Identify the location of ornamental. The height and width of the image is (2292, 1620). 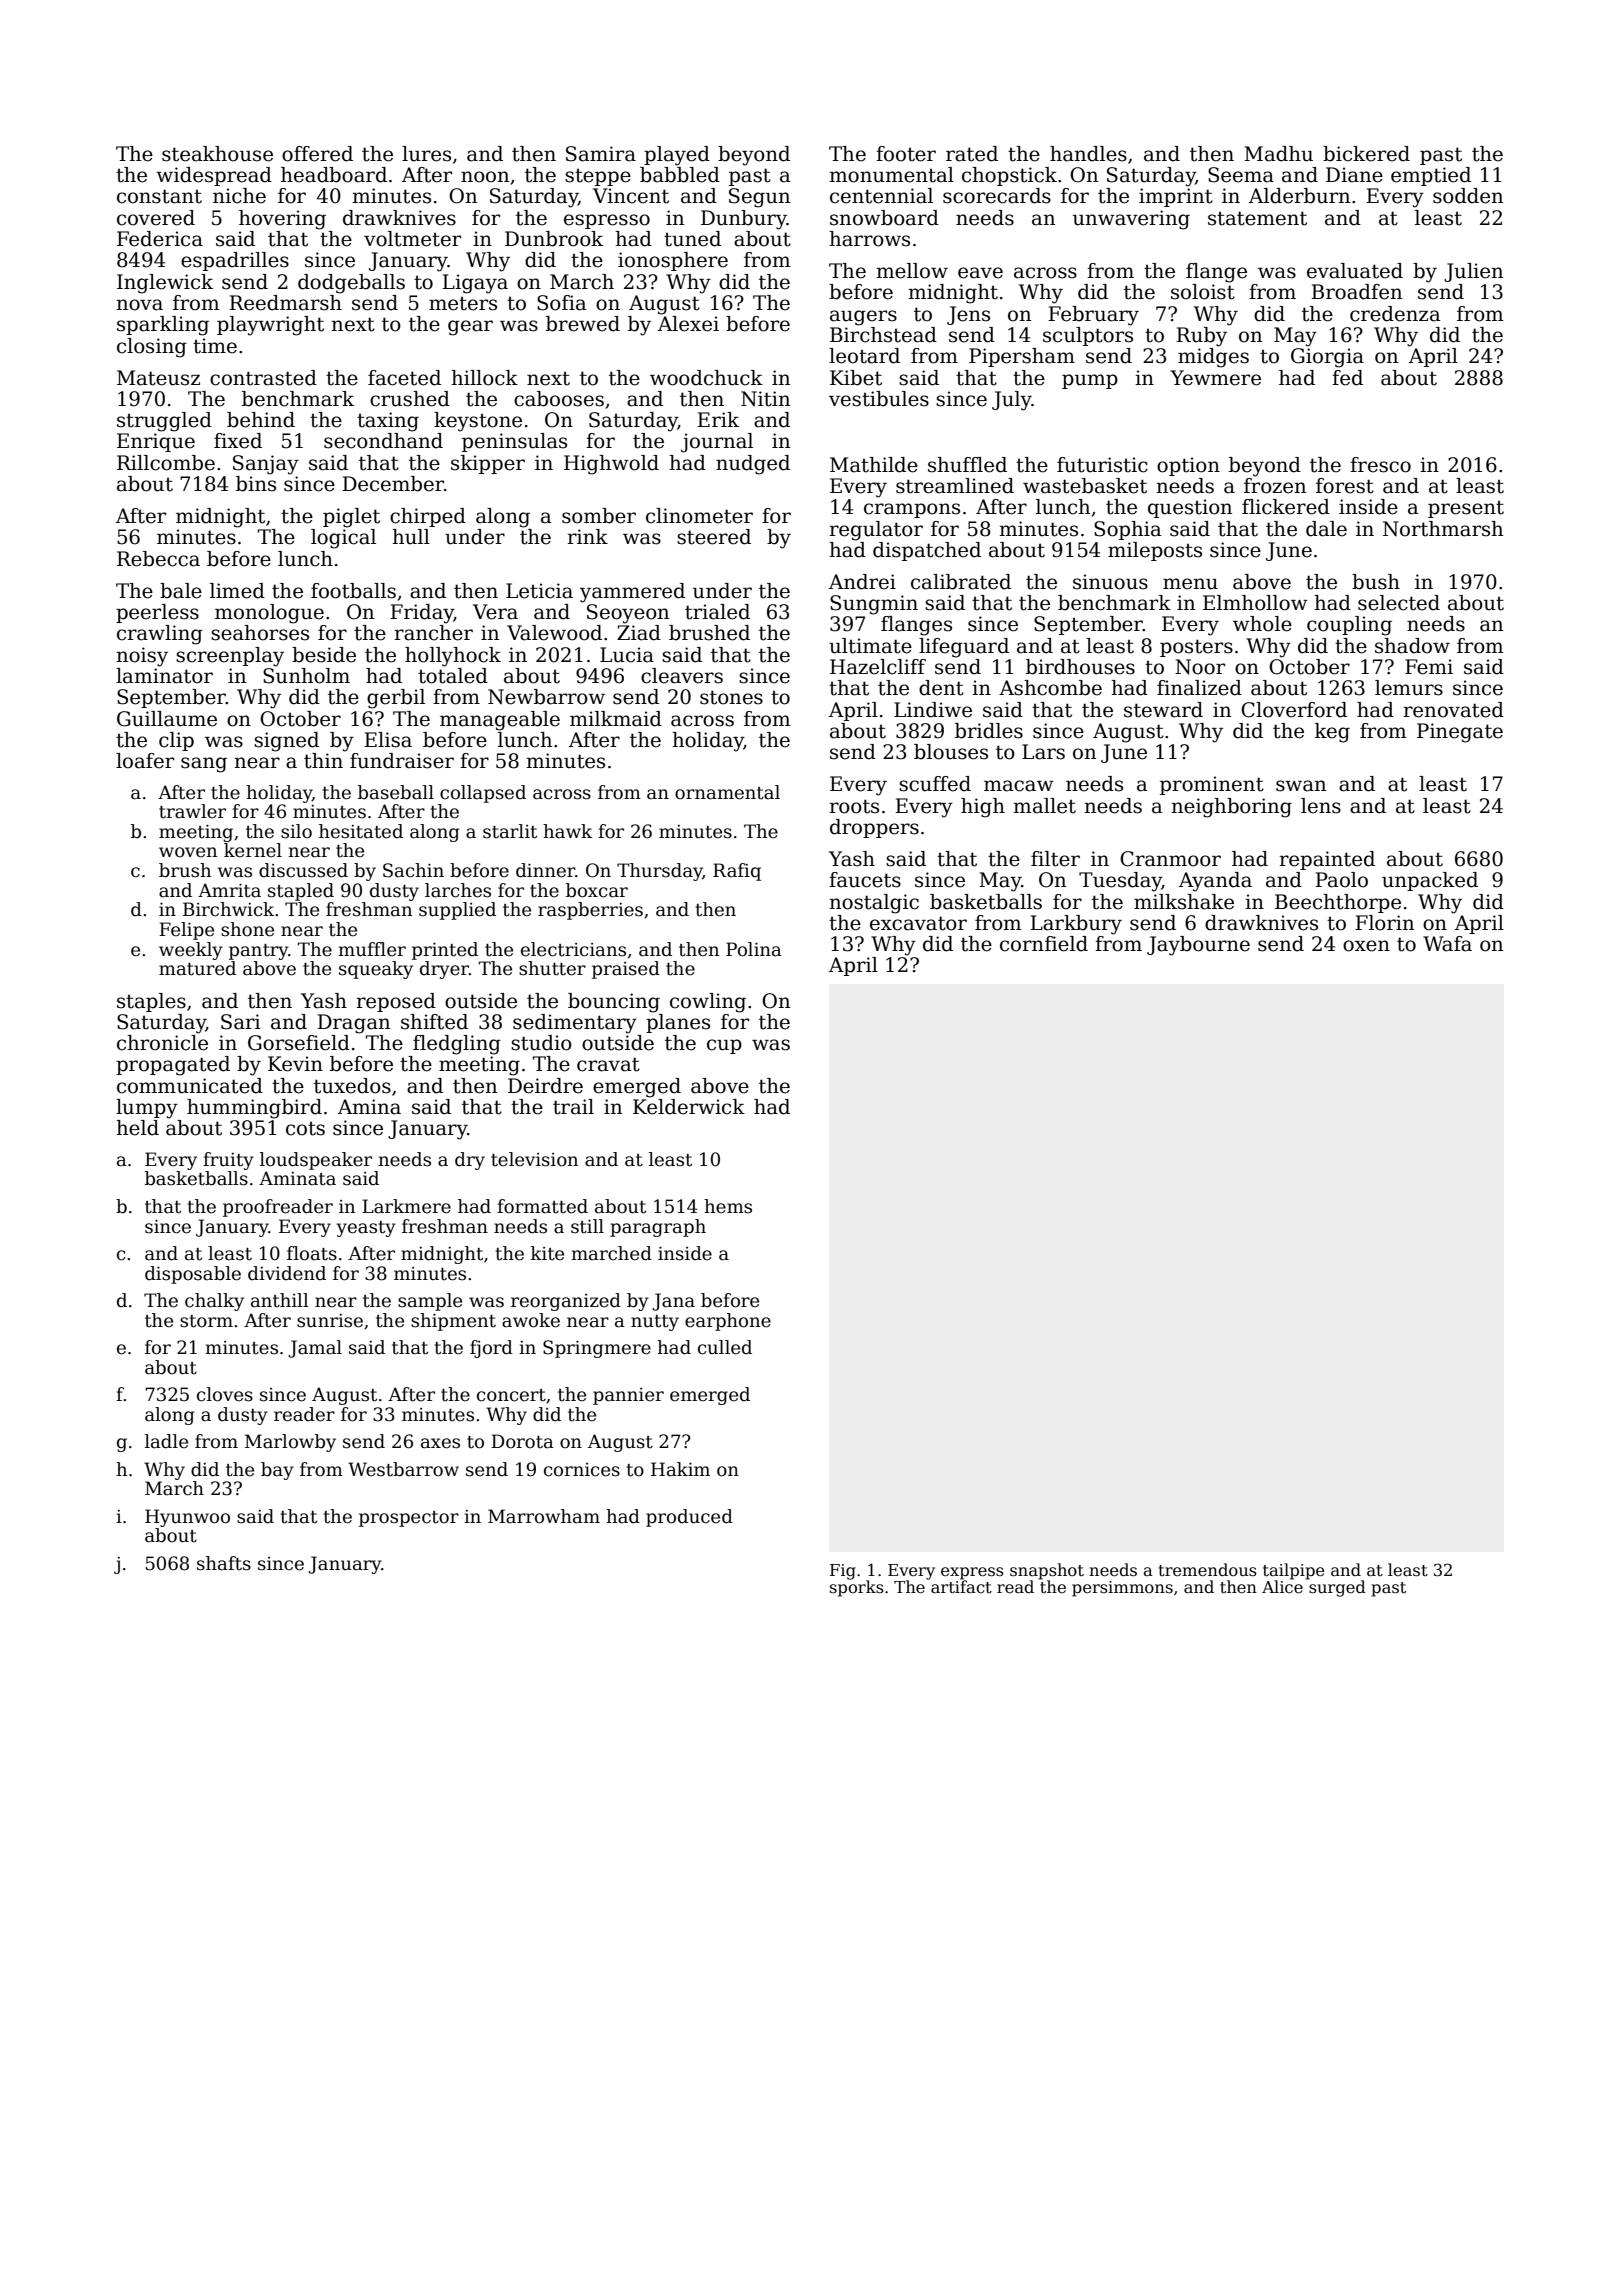
(727, 792).
